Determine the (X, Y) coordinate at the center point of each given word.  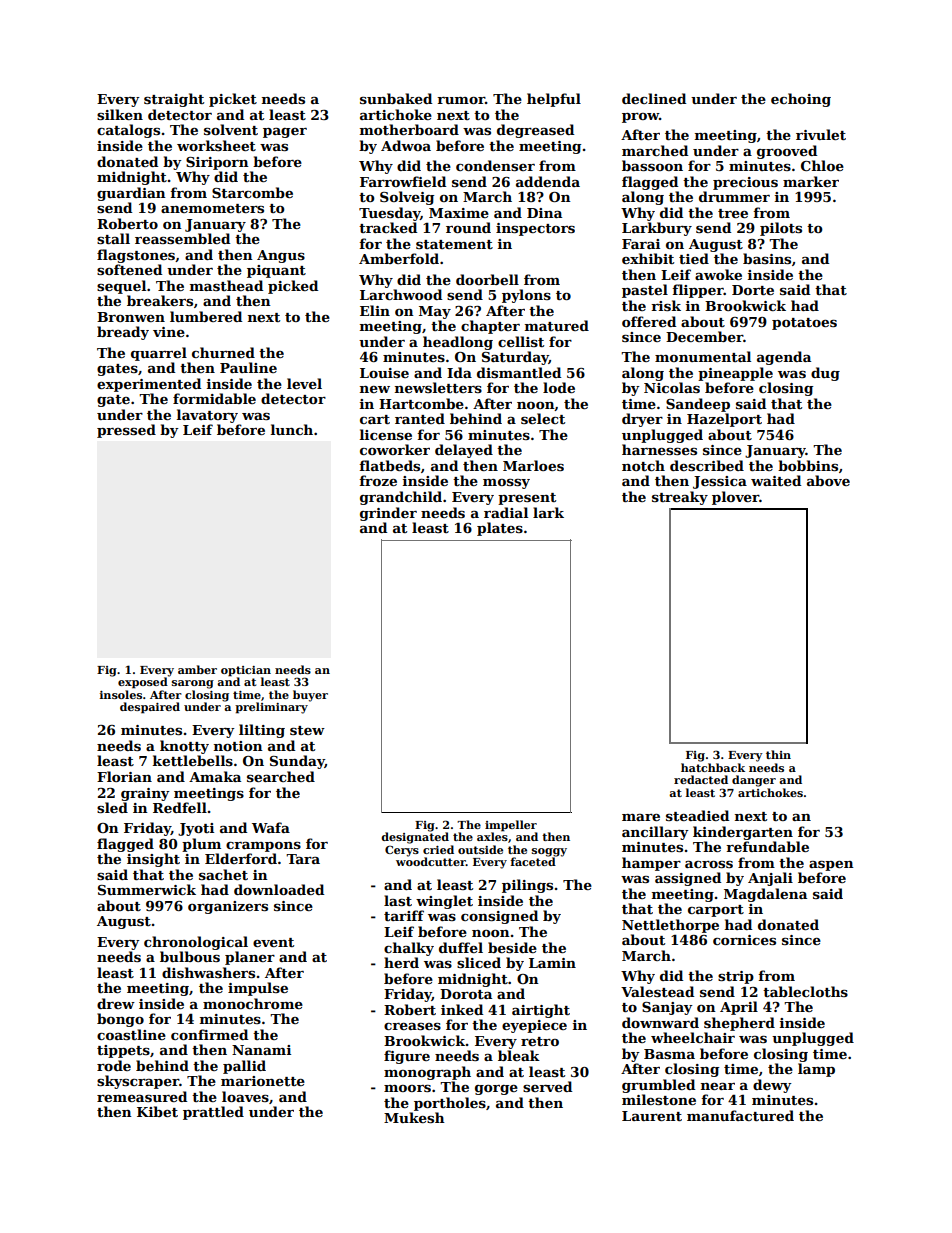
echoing (801, 100)
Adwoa (406, 145)
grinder (388, 514)
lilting (262, 731)
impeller (511, 826)
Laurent (652, 1116)
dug (825, 374)
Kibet (157, 1111)
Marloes (533, 465)
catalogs (128, 131)
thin (778, 754)
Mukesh (414, 1117)
